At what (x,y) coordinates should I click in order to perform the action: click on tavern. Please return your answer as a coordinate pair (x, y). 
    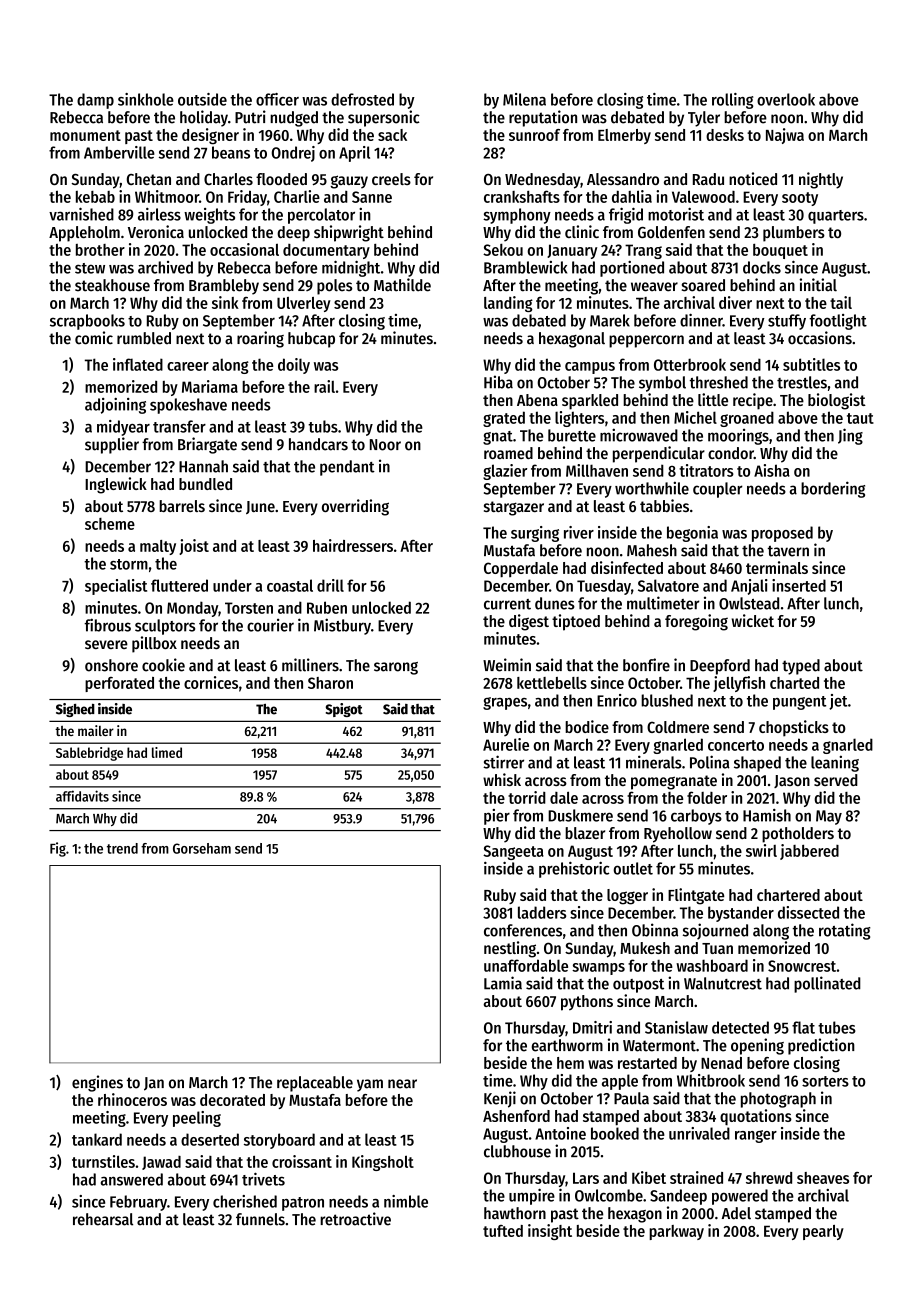
    Looking at the image, I should click on (788, 551).
